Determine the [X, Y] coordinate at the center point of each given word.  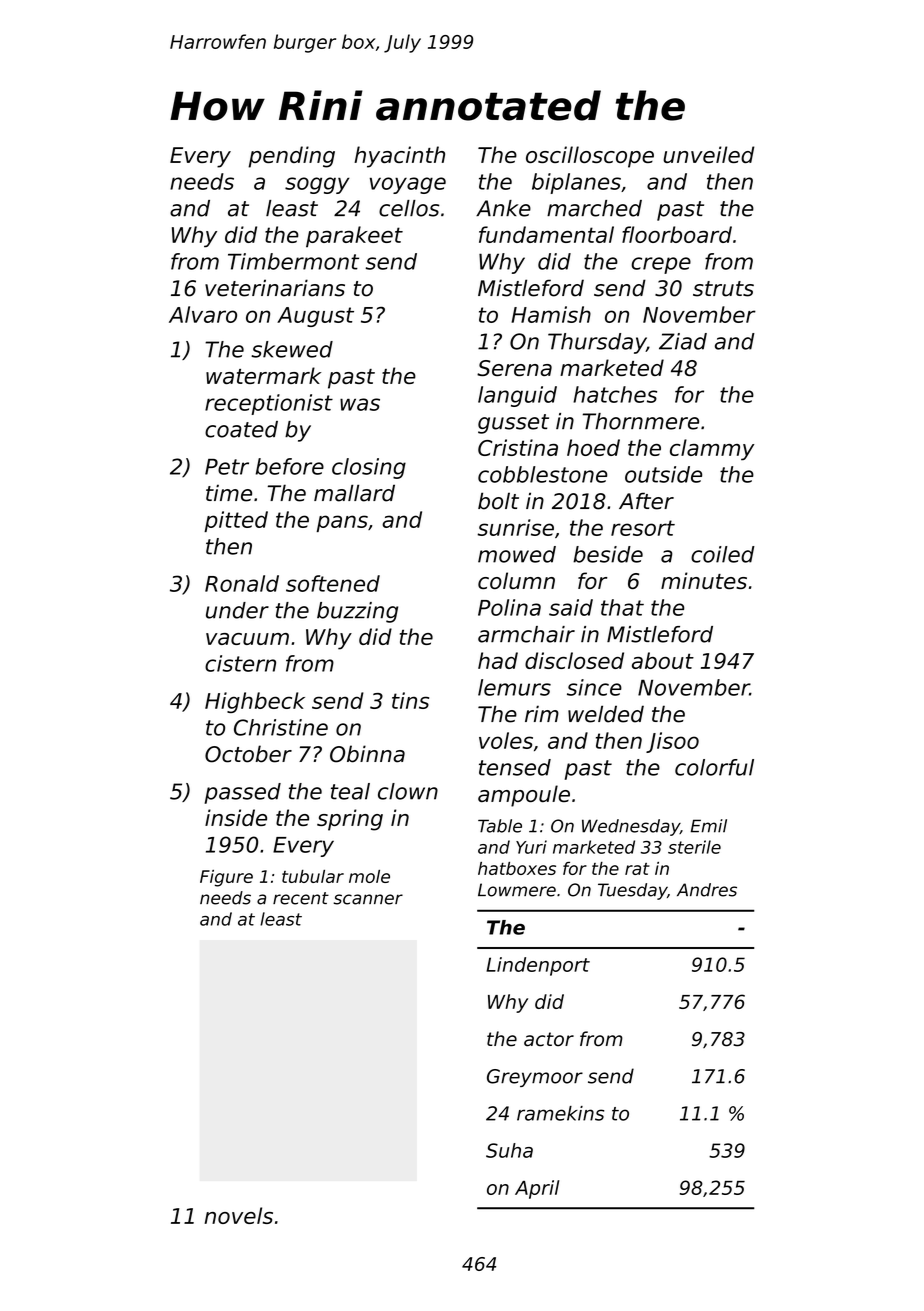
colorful [714, 767]
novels [238, 1215]
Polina [509, 607]
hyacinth [399, 157]
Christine [281, 727]
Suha [509, 1150]
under [237, 610]
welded [606, 714]
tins [410, 700]
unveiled [708, 154]
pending [291, 157]
